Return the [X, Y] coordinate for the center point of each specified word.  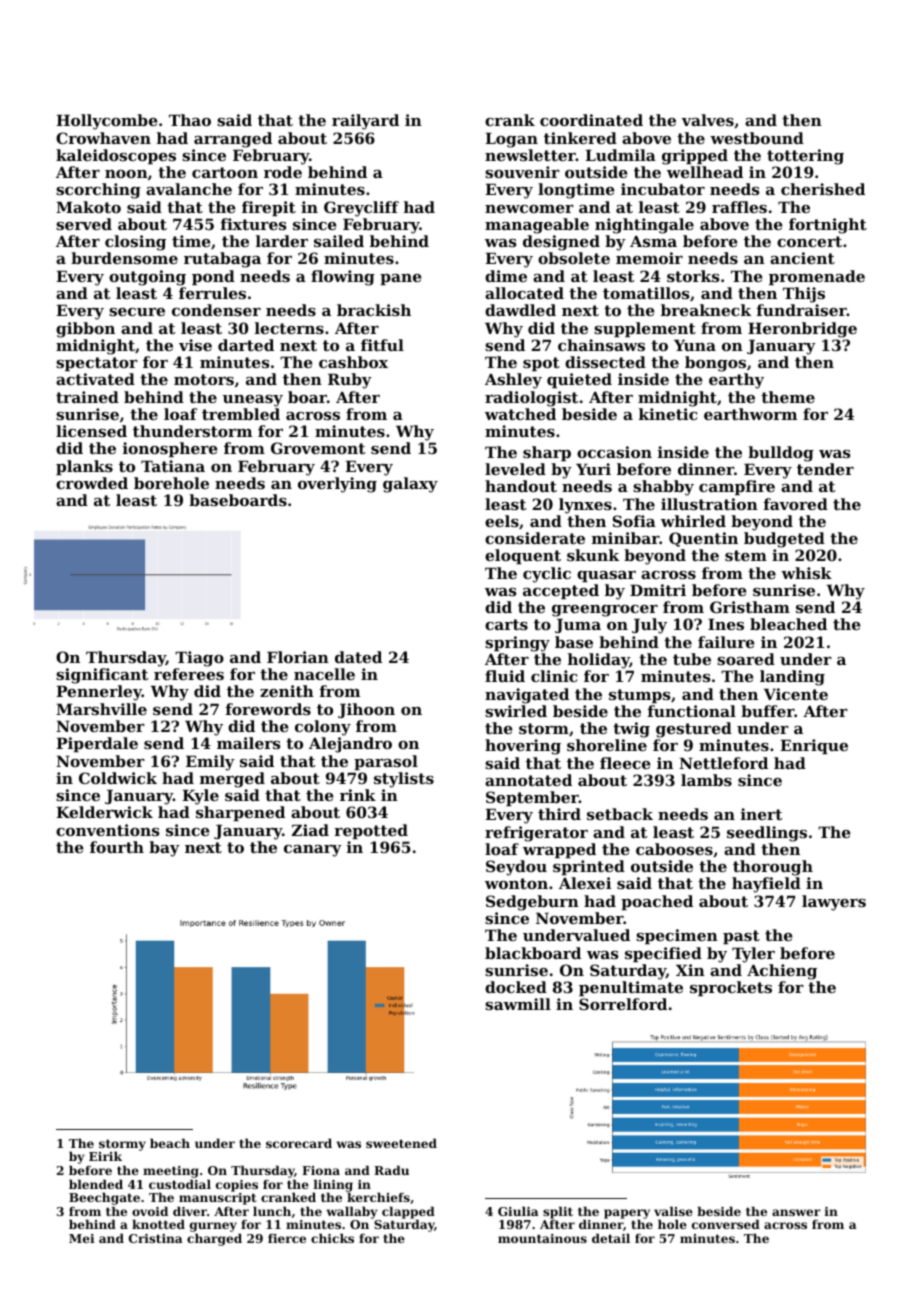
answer [796, 1212]
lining [333, 1186]
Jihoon [366, 710]
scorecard [299, 1143]
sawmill [518, 1004]
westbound [757, 138]
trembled [241, 414]
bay [164, 849]
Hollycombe [107, 122]
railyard [365, 122]
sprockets [731, 988]
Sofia [634, 521]
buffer [768, 711]
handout [521, 486]
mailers [248, 743]
